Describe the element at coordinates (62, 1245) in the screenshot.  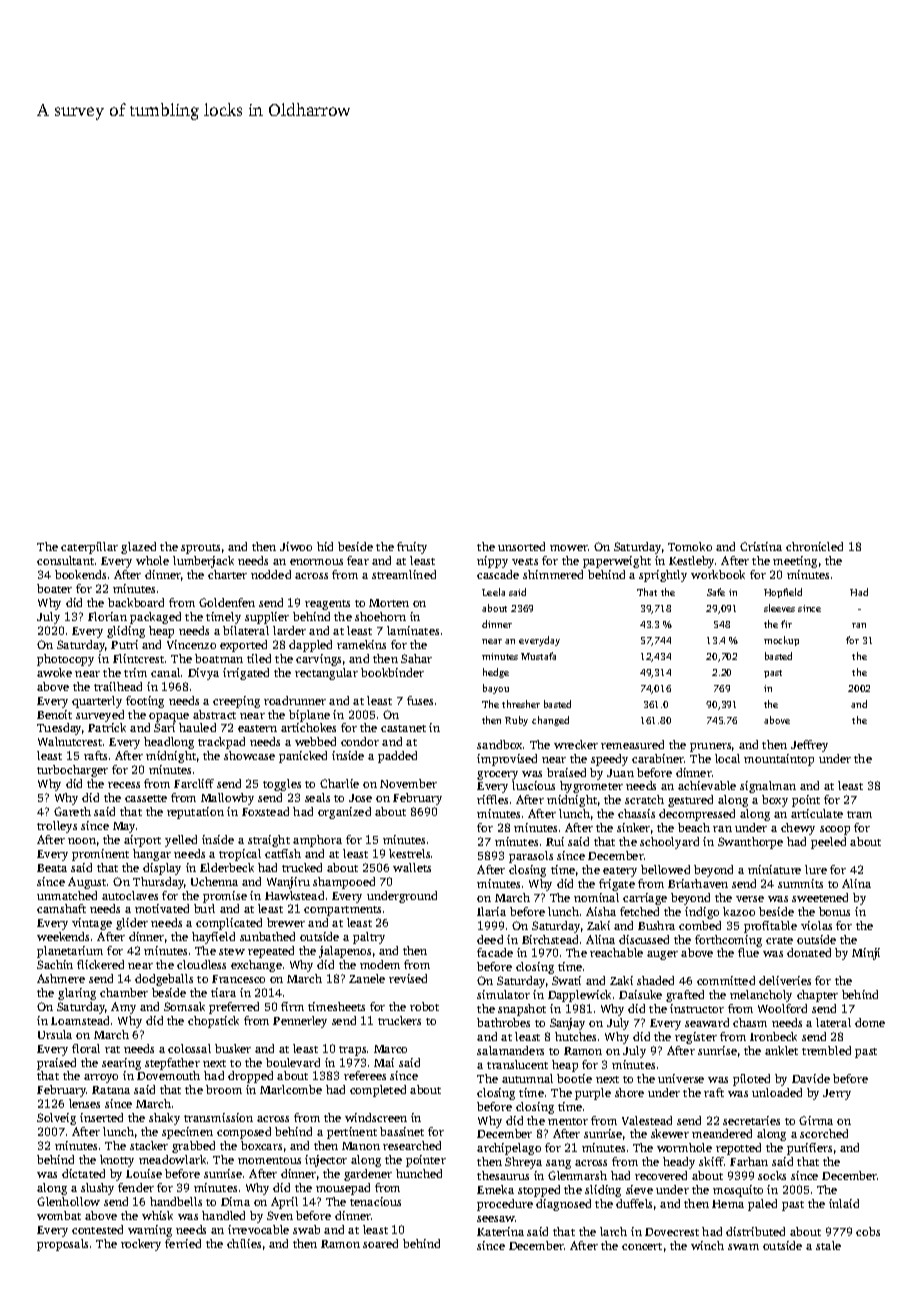
I see `proposals` at that location.
